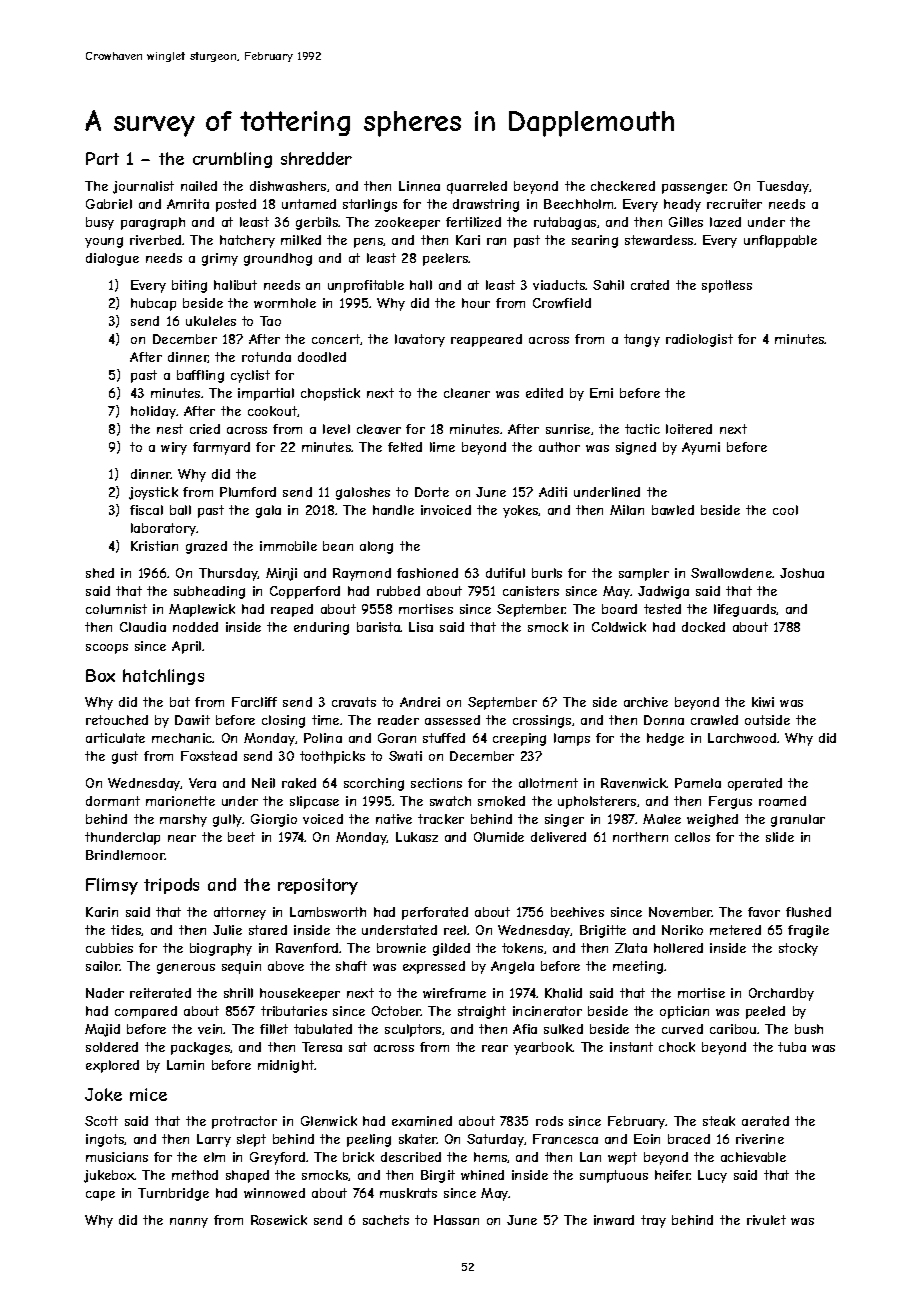  What do you see at coordinates (782, 801) in the screenshot?
I see `roamed` at bounding box center [782, 801].
